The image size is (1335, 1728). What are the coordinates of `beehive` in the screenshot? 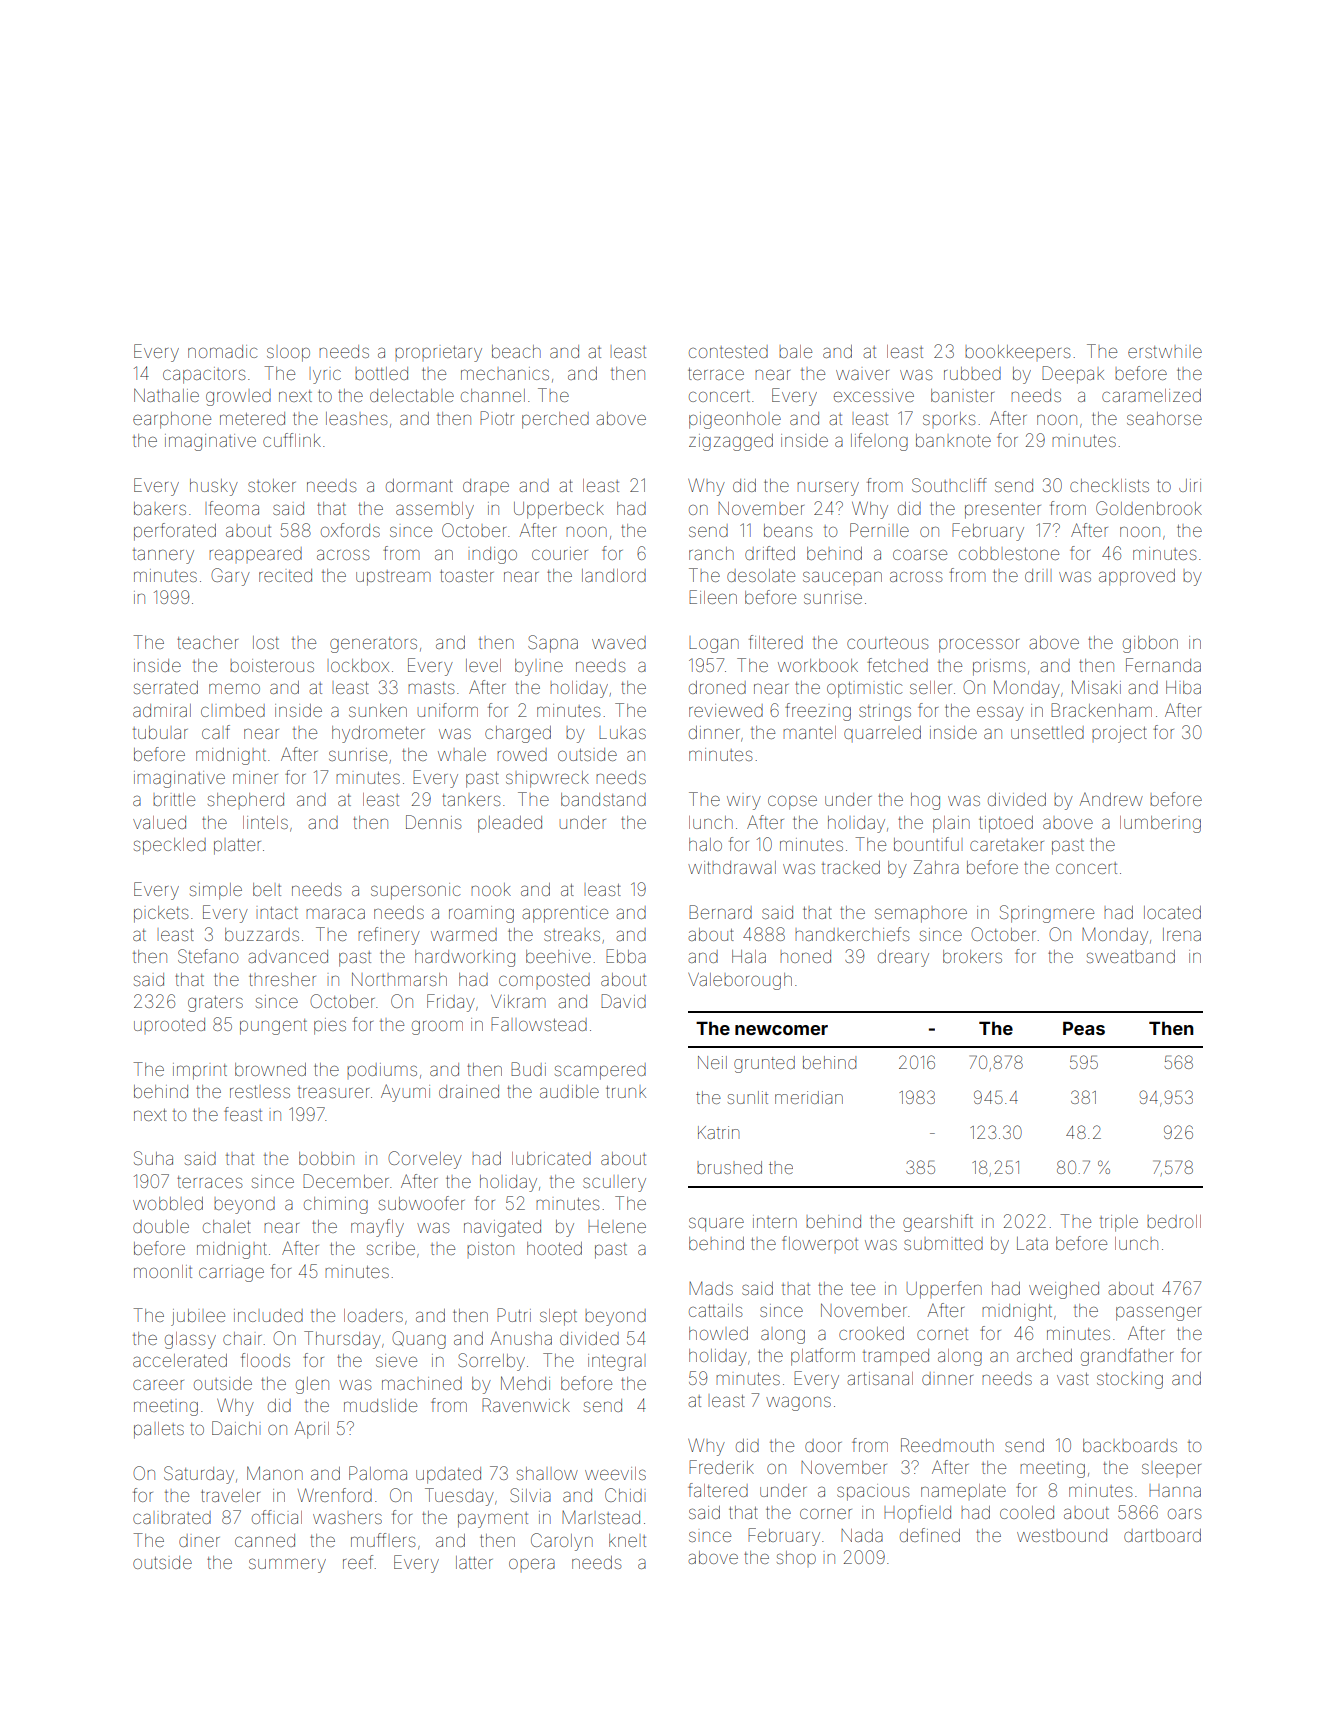 It's located at (558, 956).
